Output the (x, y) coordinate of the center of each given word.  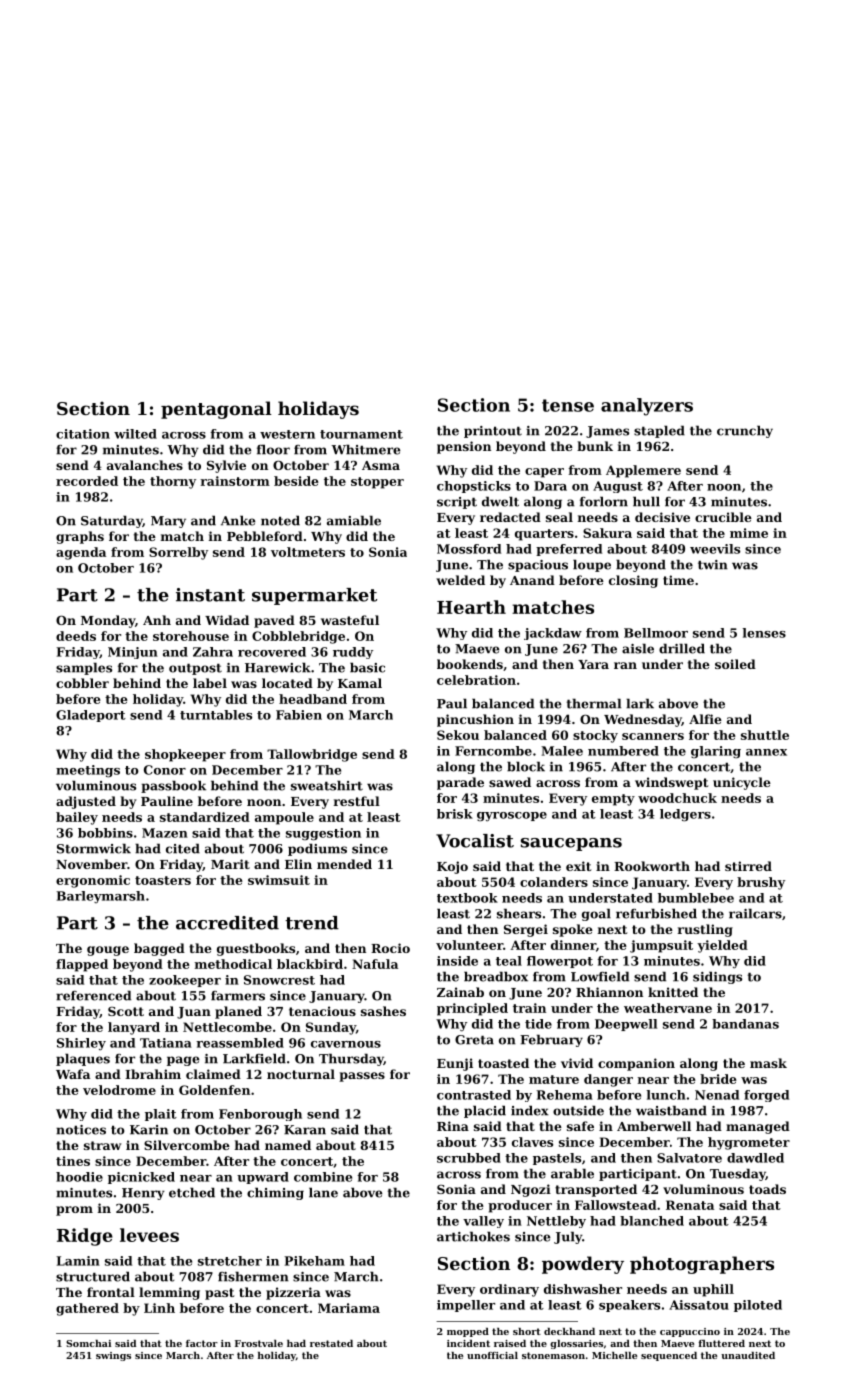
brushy (761, 883)
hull (646, 501)
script (457, 503)
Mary (168, 522)
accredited (227, 923)
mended (344, 864)
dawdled (755, 1158)
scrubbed (469, 1158)
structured (93, 1276)
